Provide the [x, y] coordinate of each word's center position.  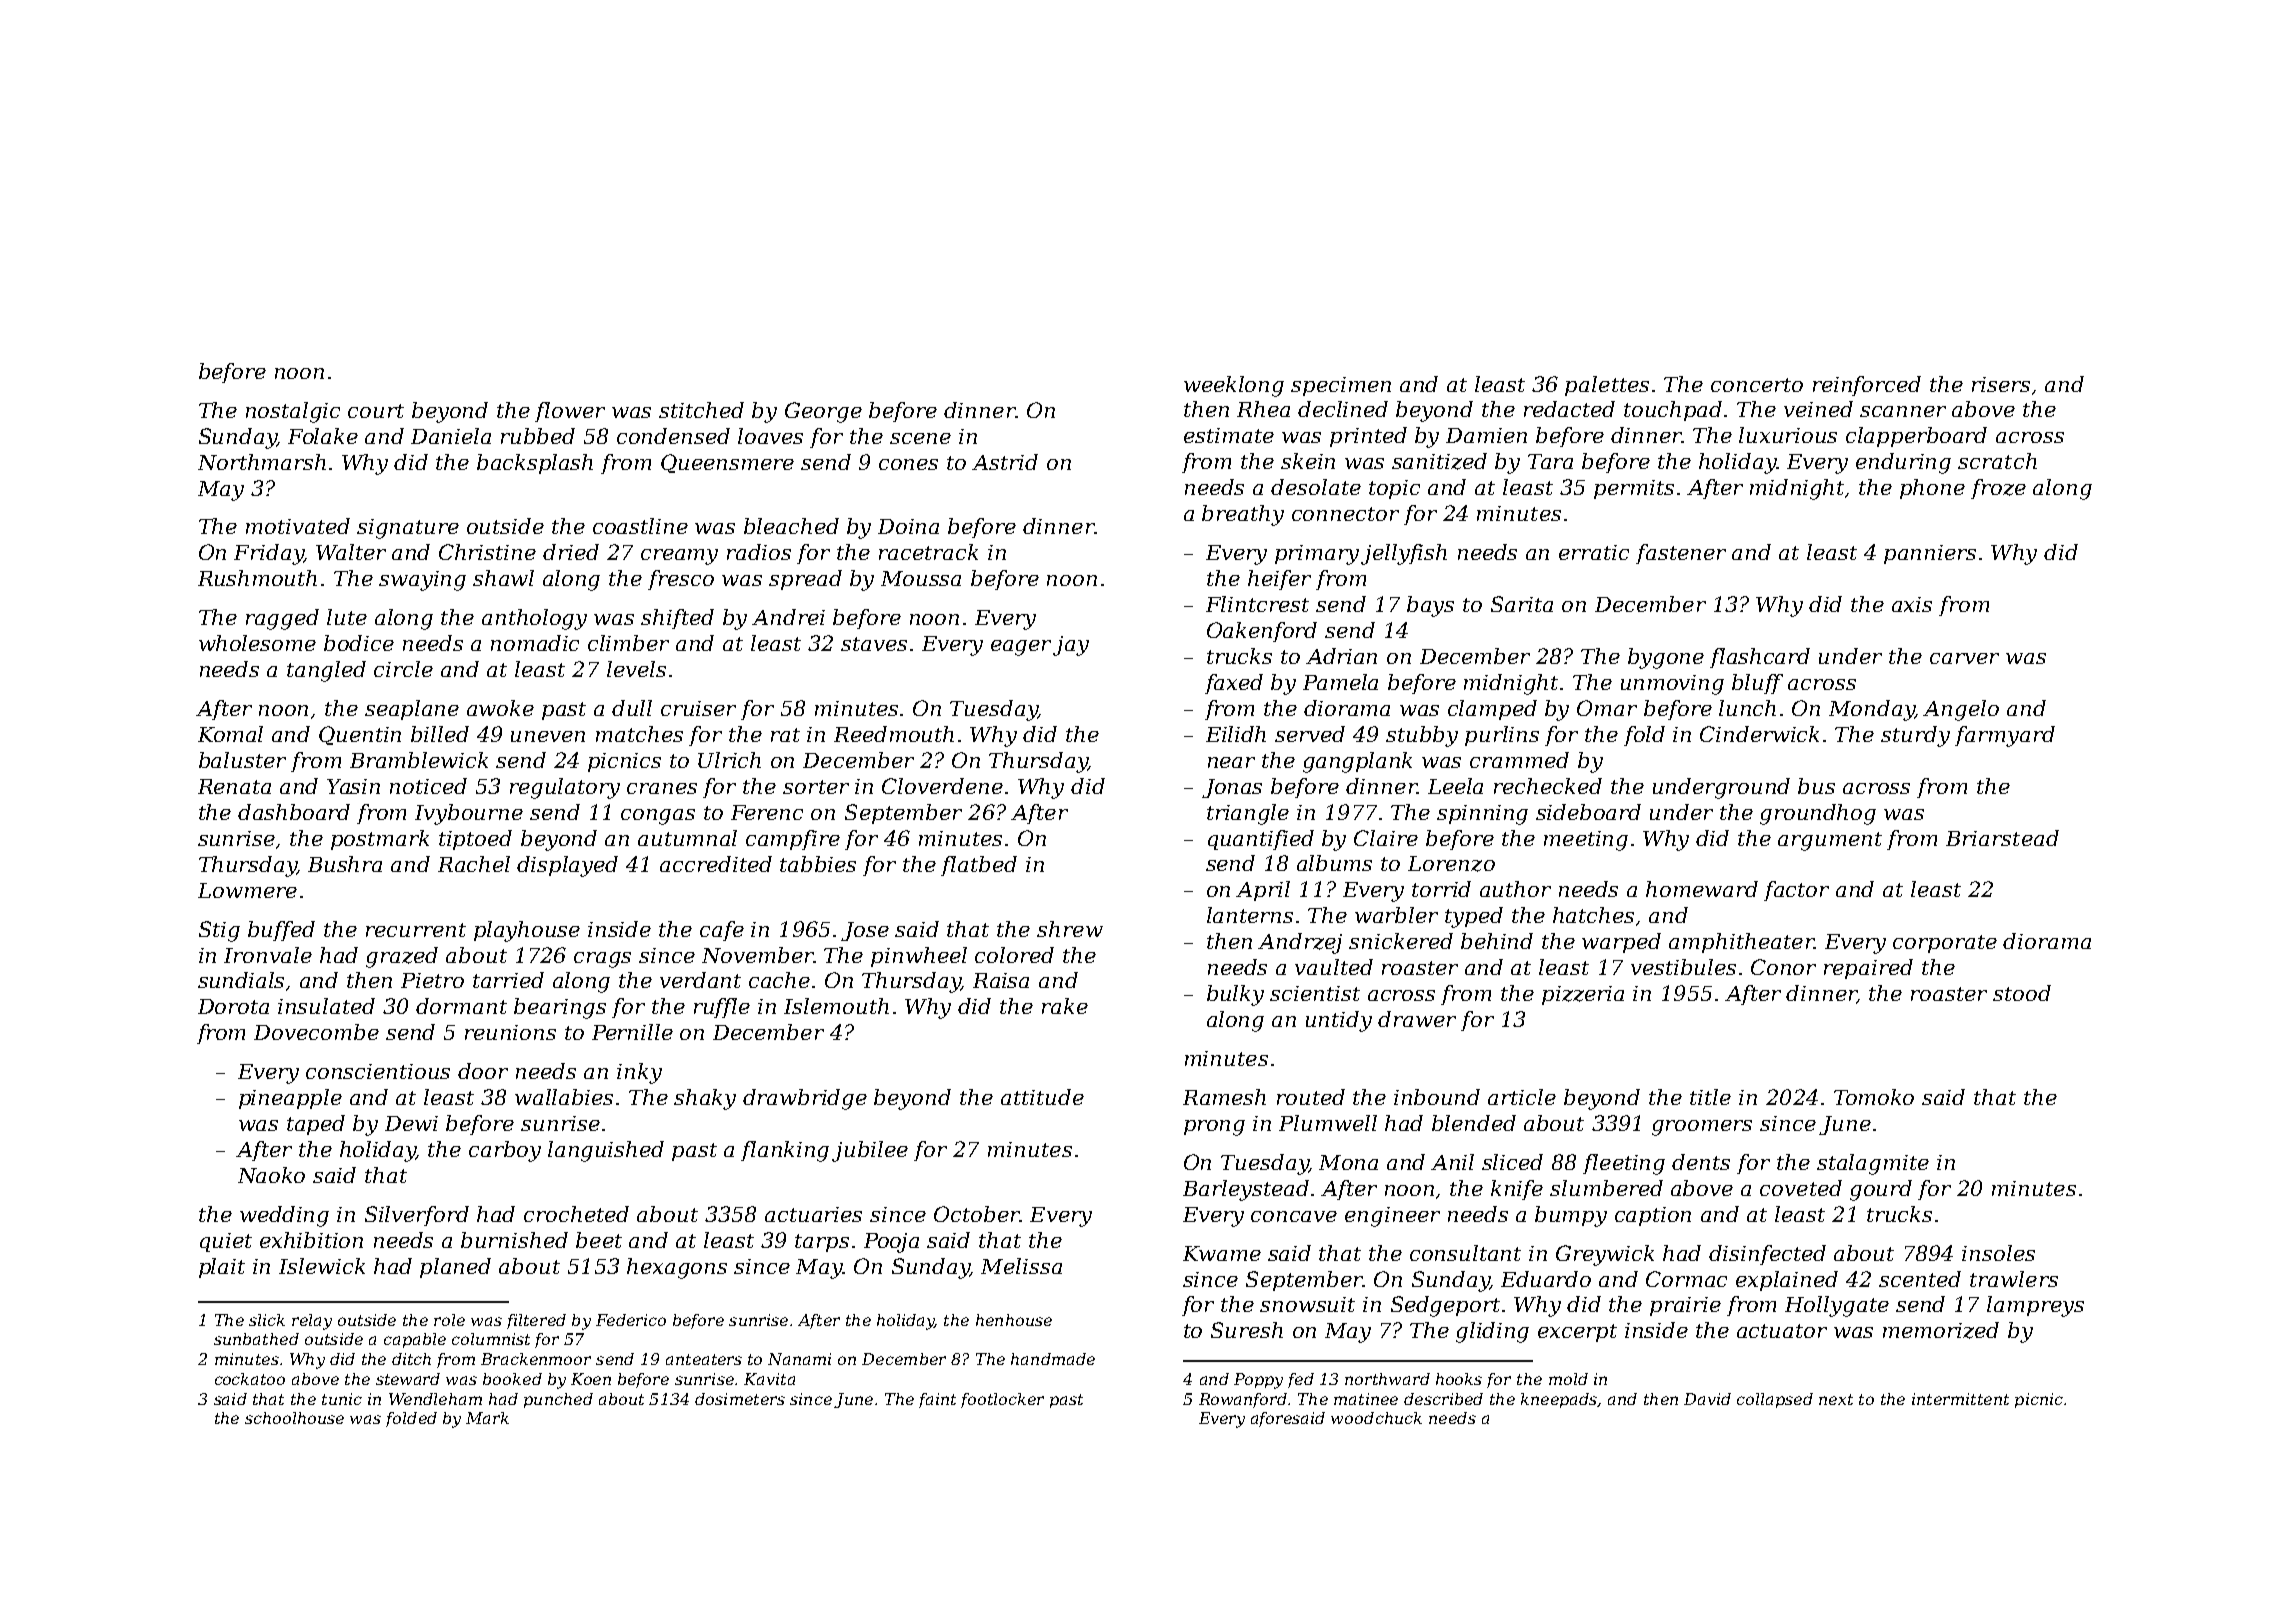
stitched [701, 410]
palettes [1607, 386]
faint [937, 1400]
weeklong [1234, 386]
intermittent [1960, 1399]
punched [558, 1400]
